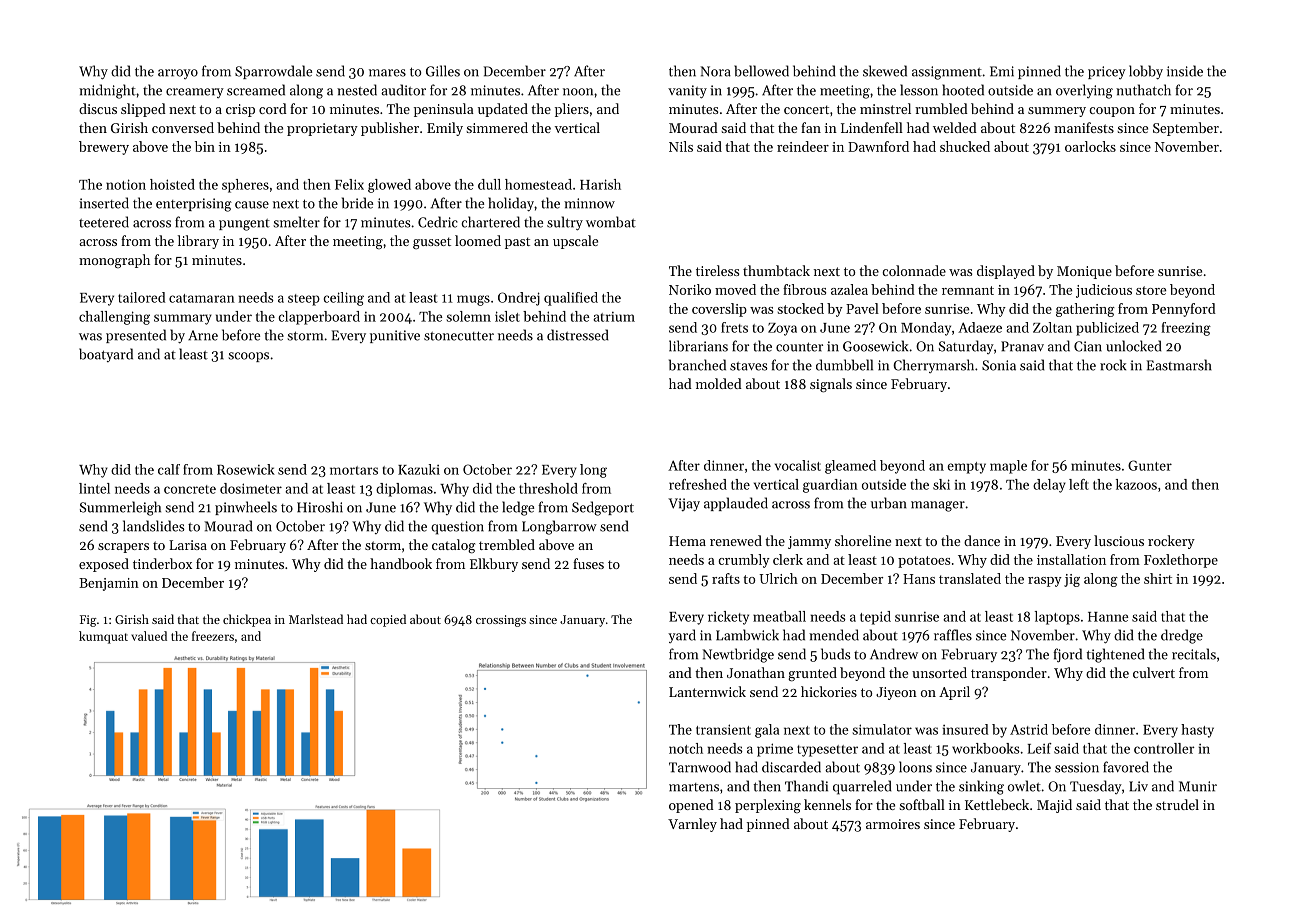 This page has width=1308, height=924. What do you see at coordinates (982, 540) in the page?
I see `dance` at bounding box center [982, 540].
